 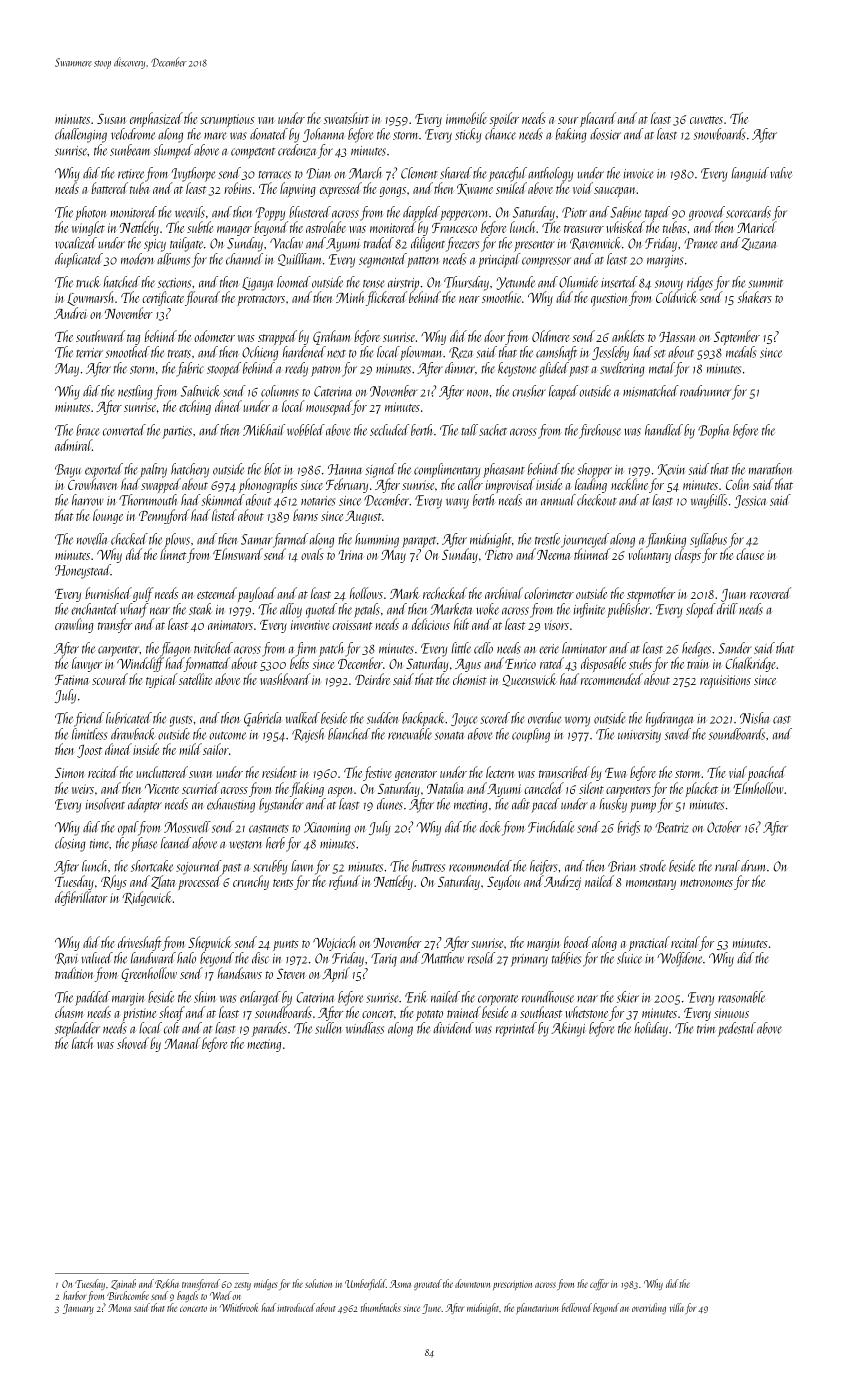 I want to click on question, so click(x=609, y=300).
